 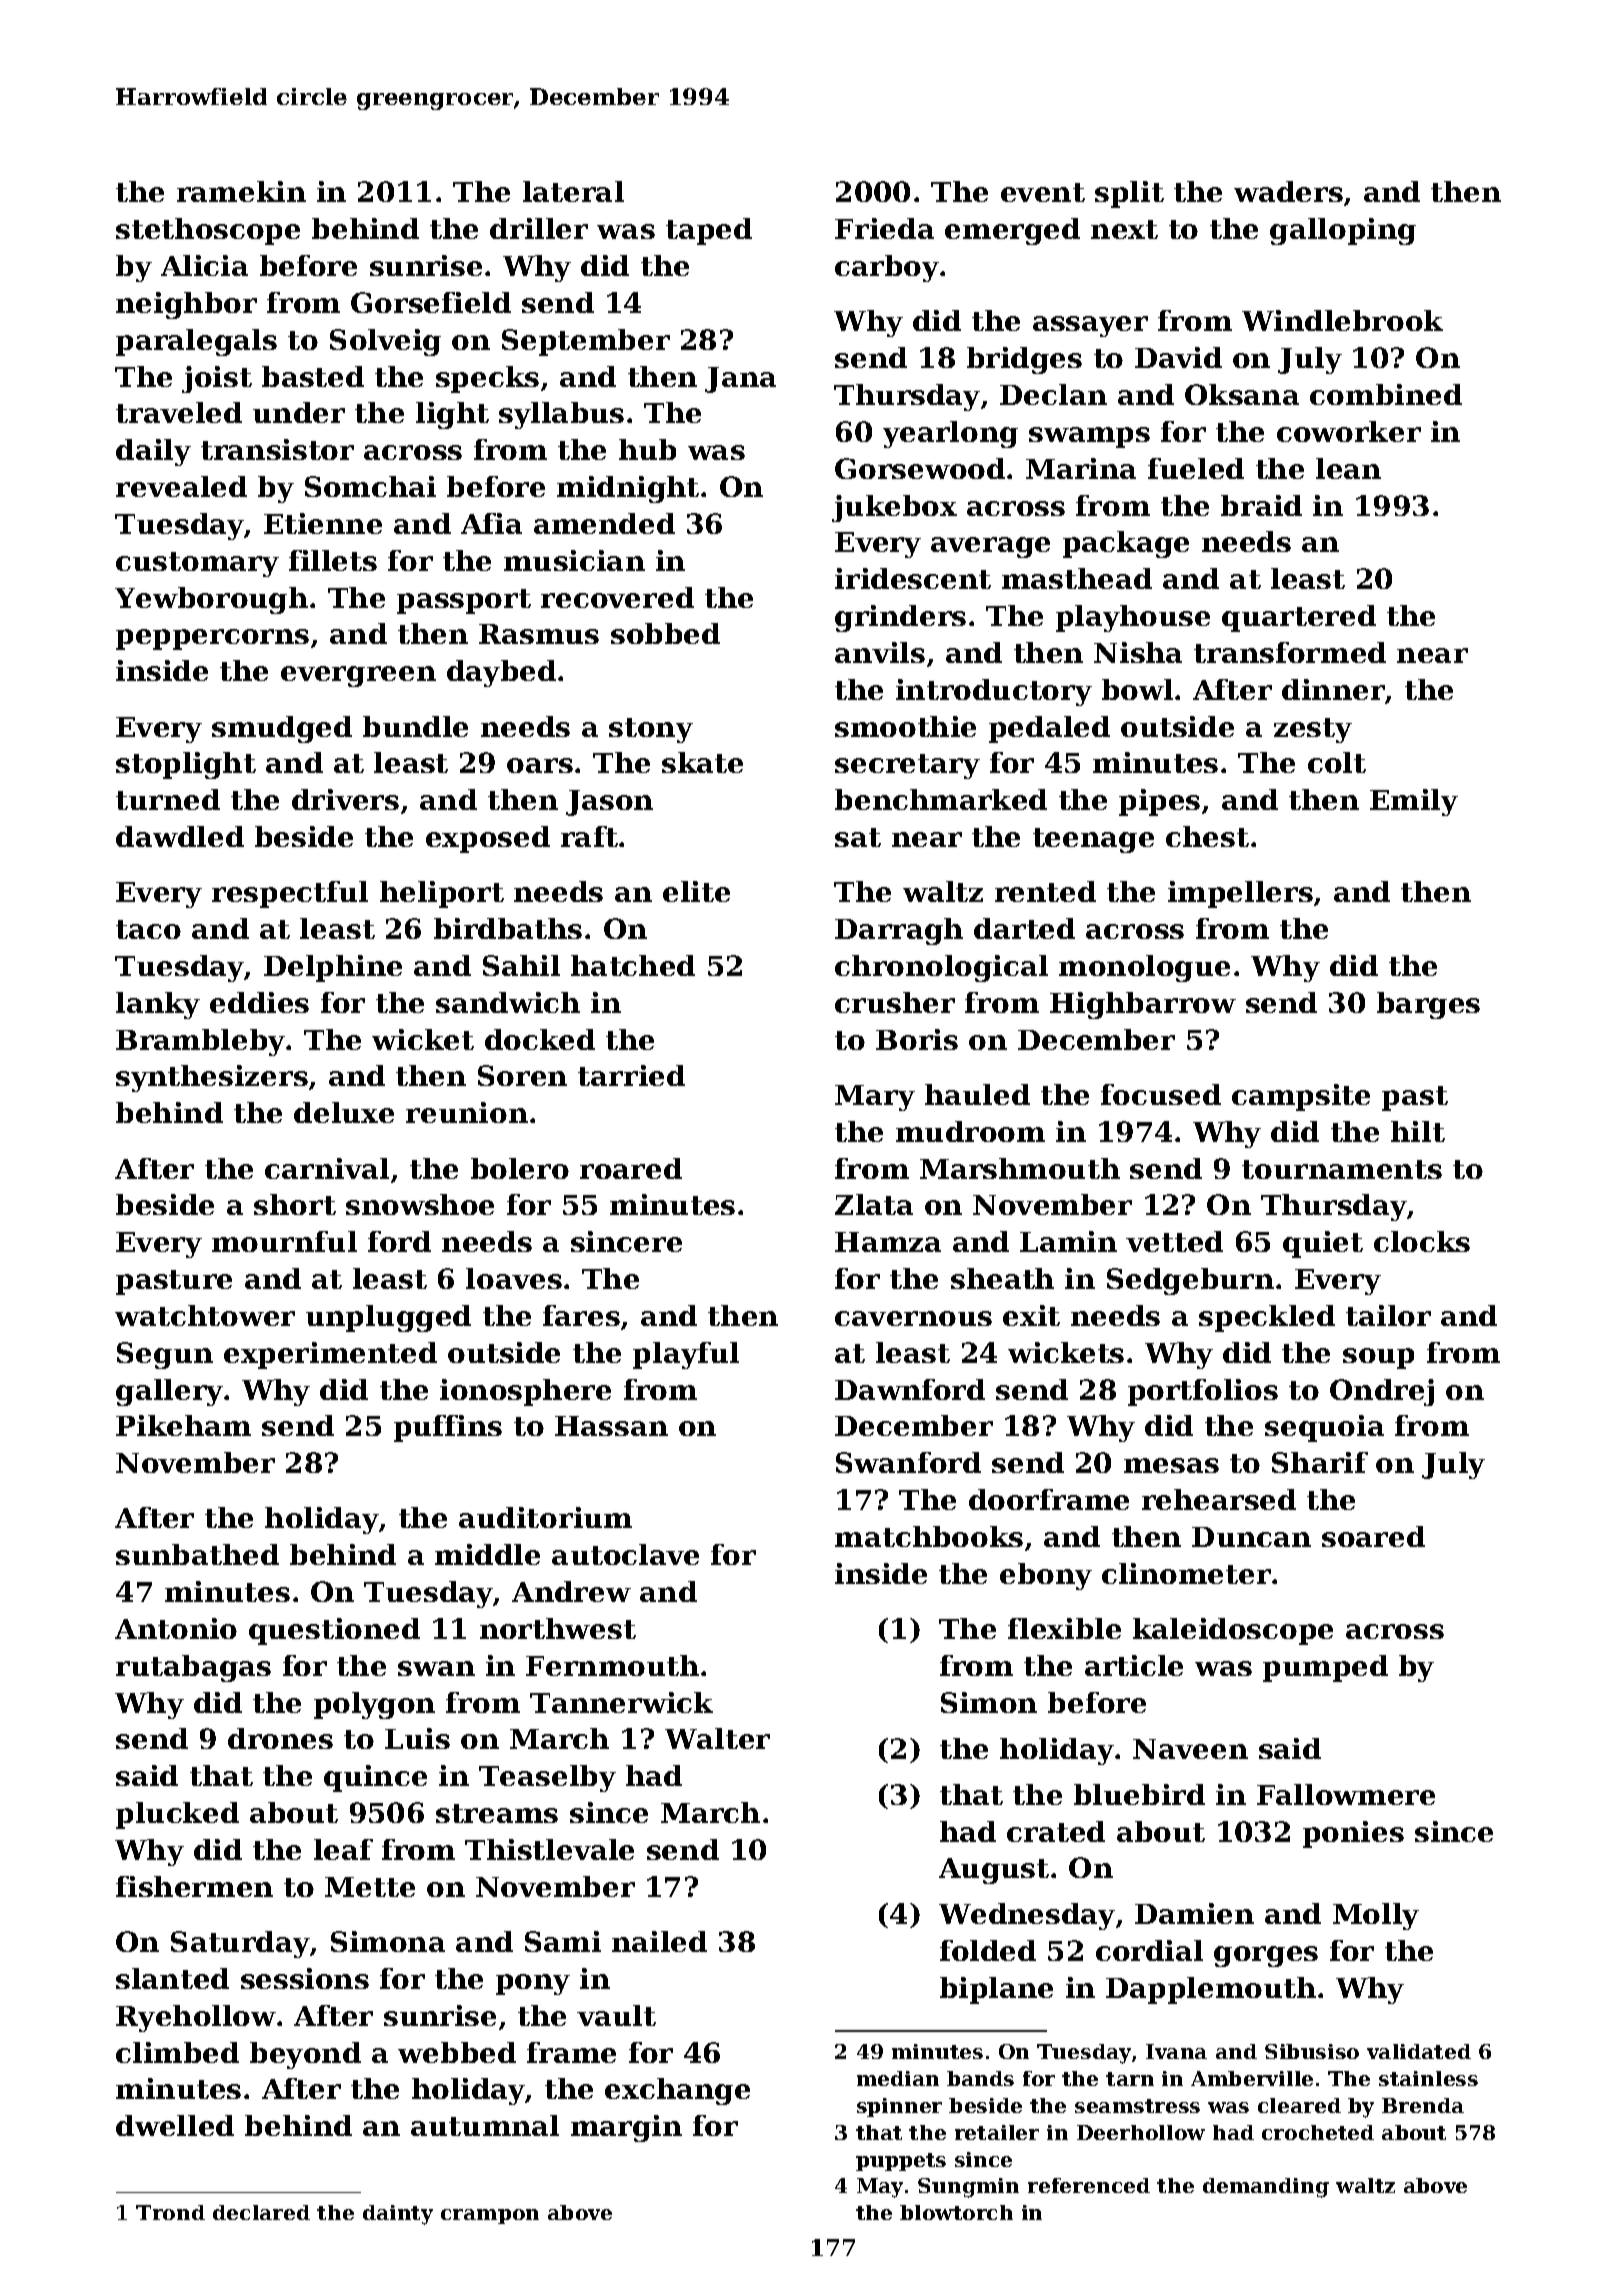 I want to click on Saturday, so click(x=240, y=1944).
